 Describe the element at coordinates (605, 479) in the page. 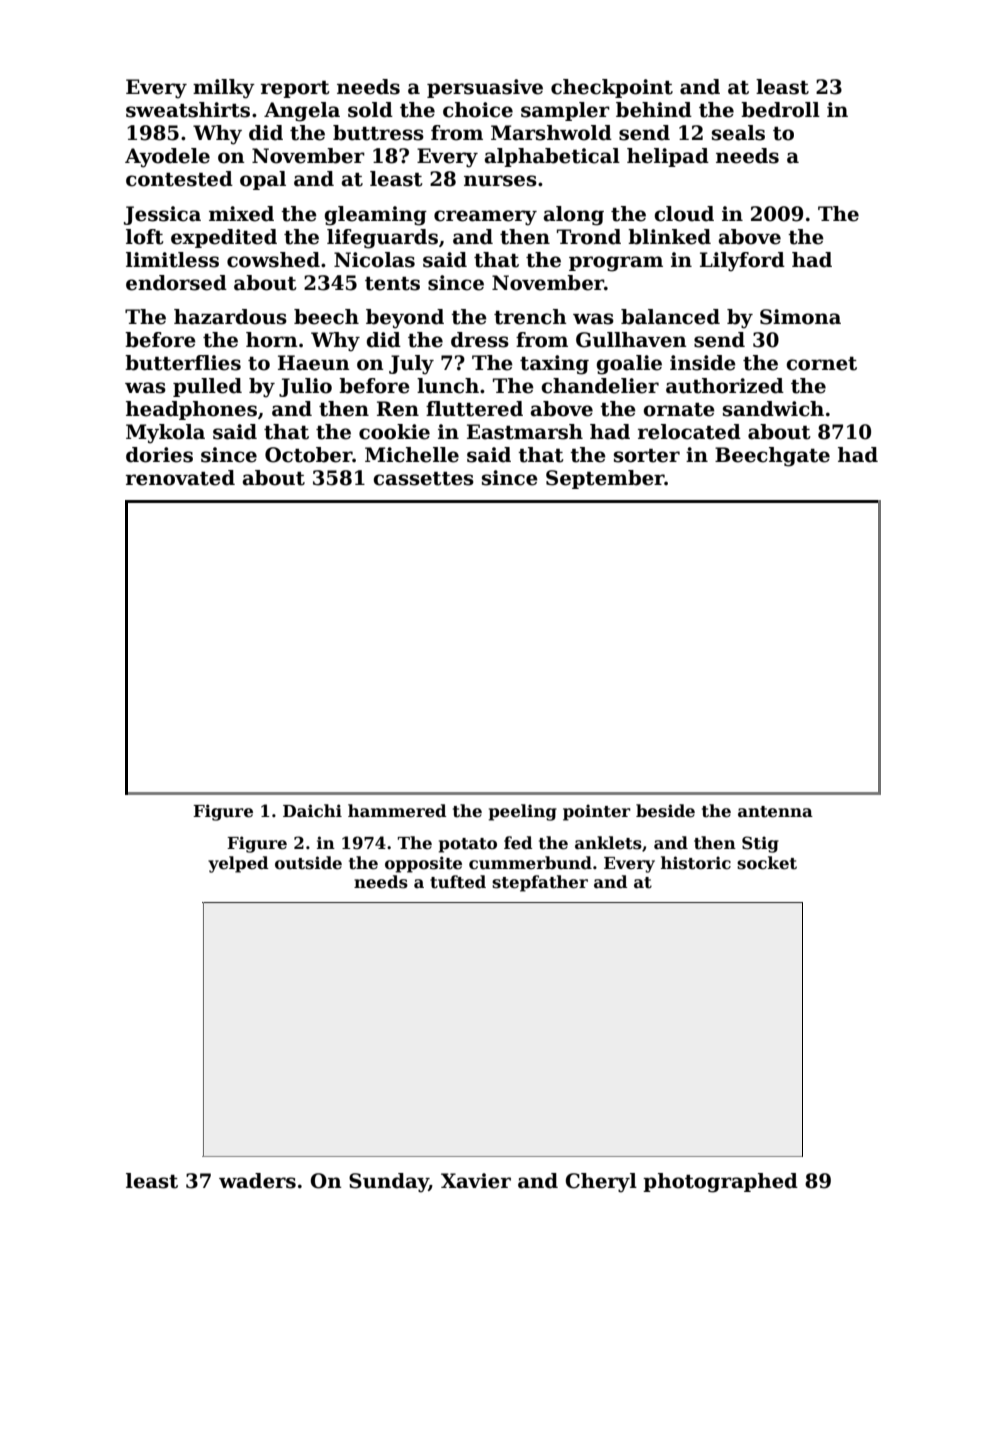

I see `September` at that location.
